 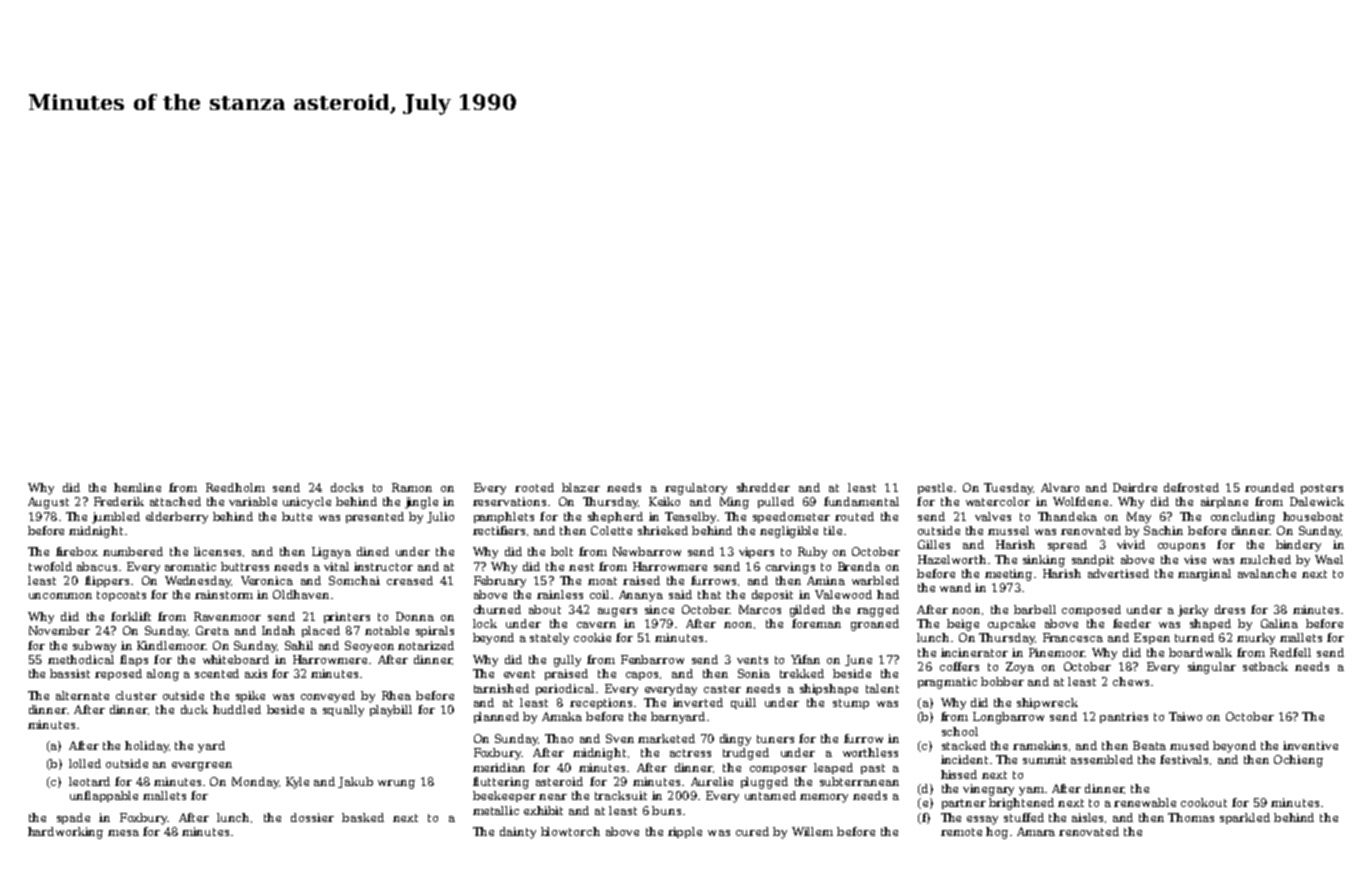 What do you see at coordinates (235, 487) in the image?
I see `Reedholm` at bounding box center [235, 487].
